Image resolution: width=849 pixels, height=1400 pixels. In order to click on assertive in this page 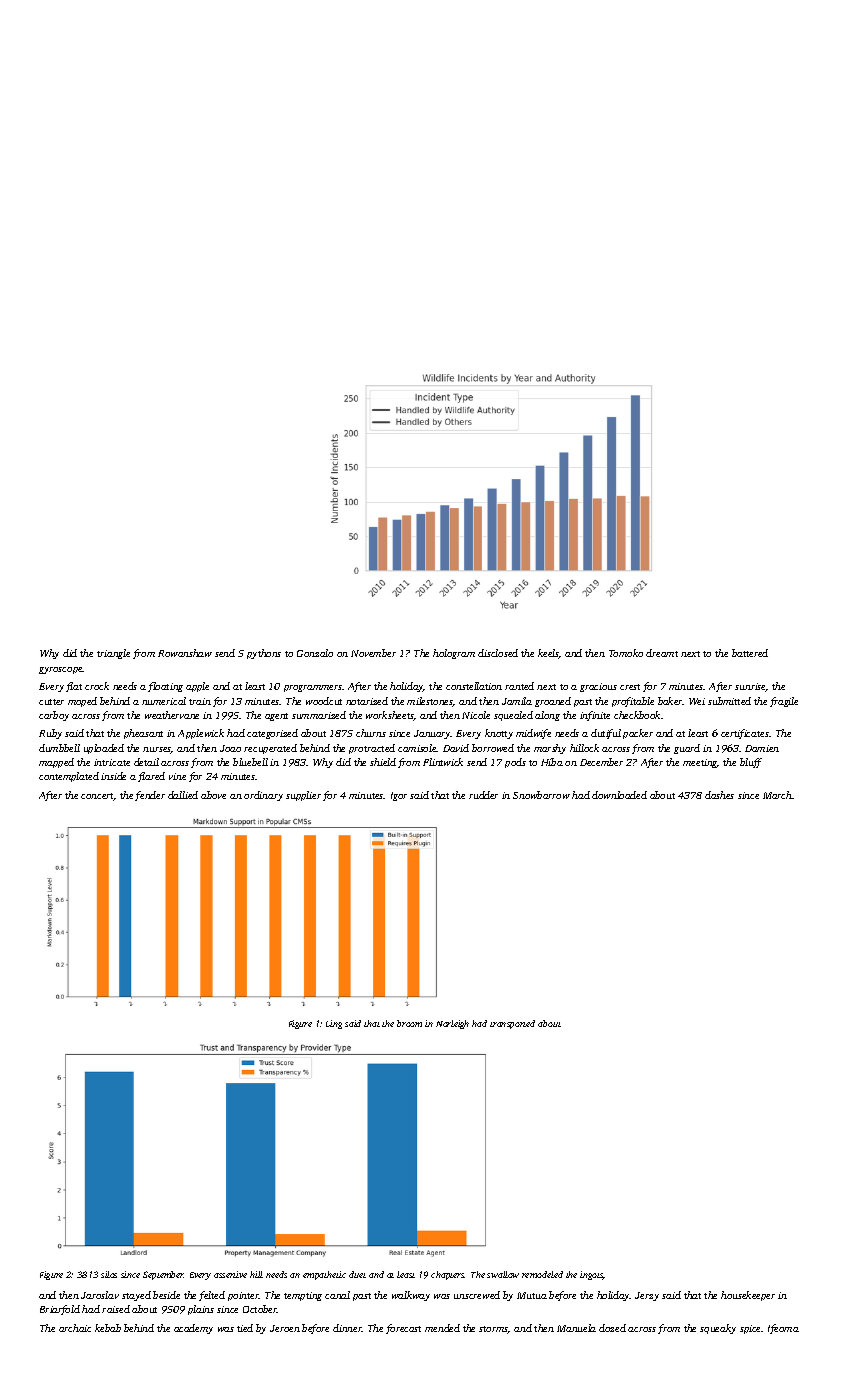, I will do `click(230, 1274)`.
